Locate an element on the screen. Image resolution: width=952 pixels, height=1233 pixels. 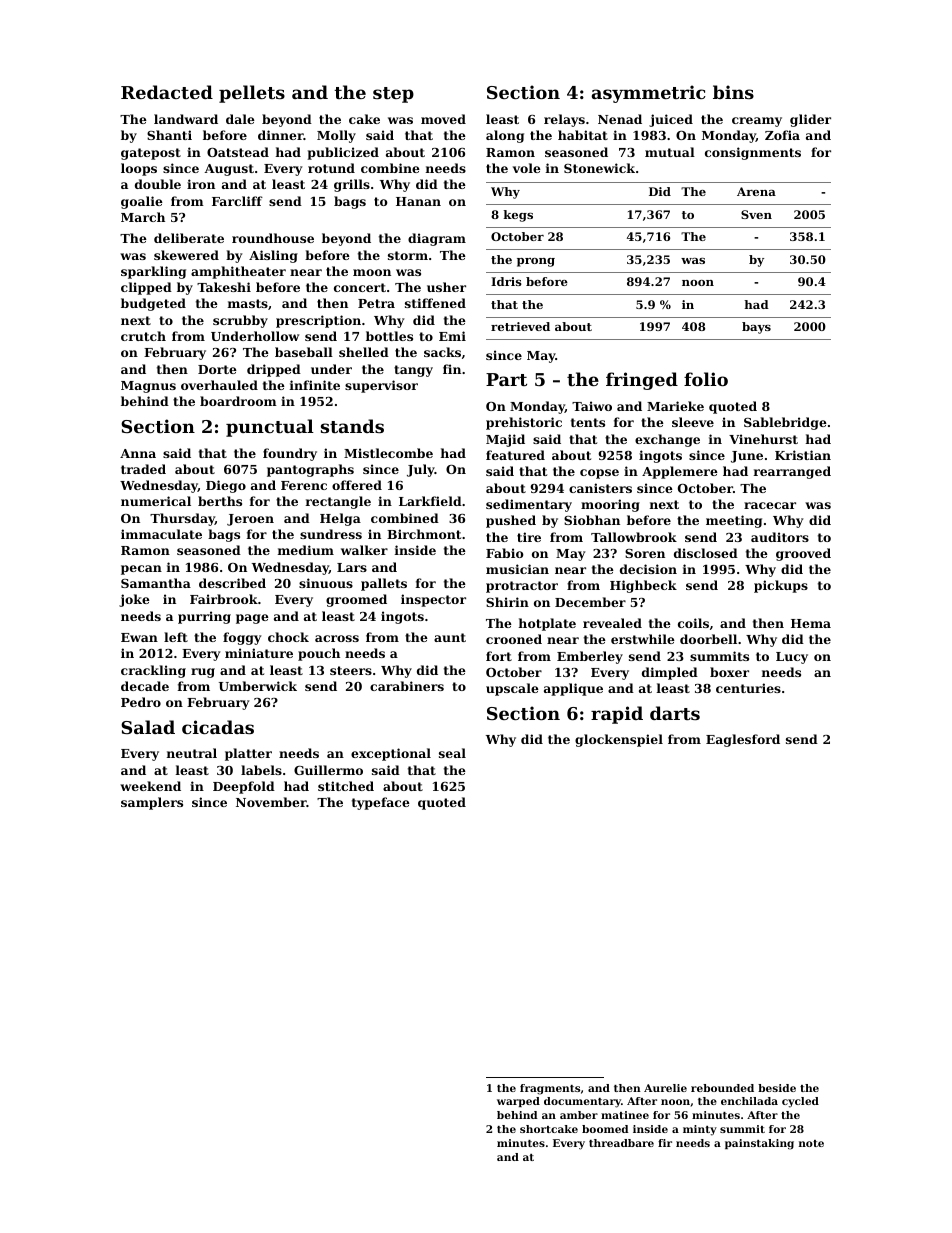
typeface is located at coordinates (381, 803).
